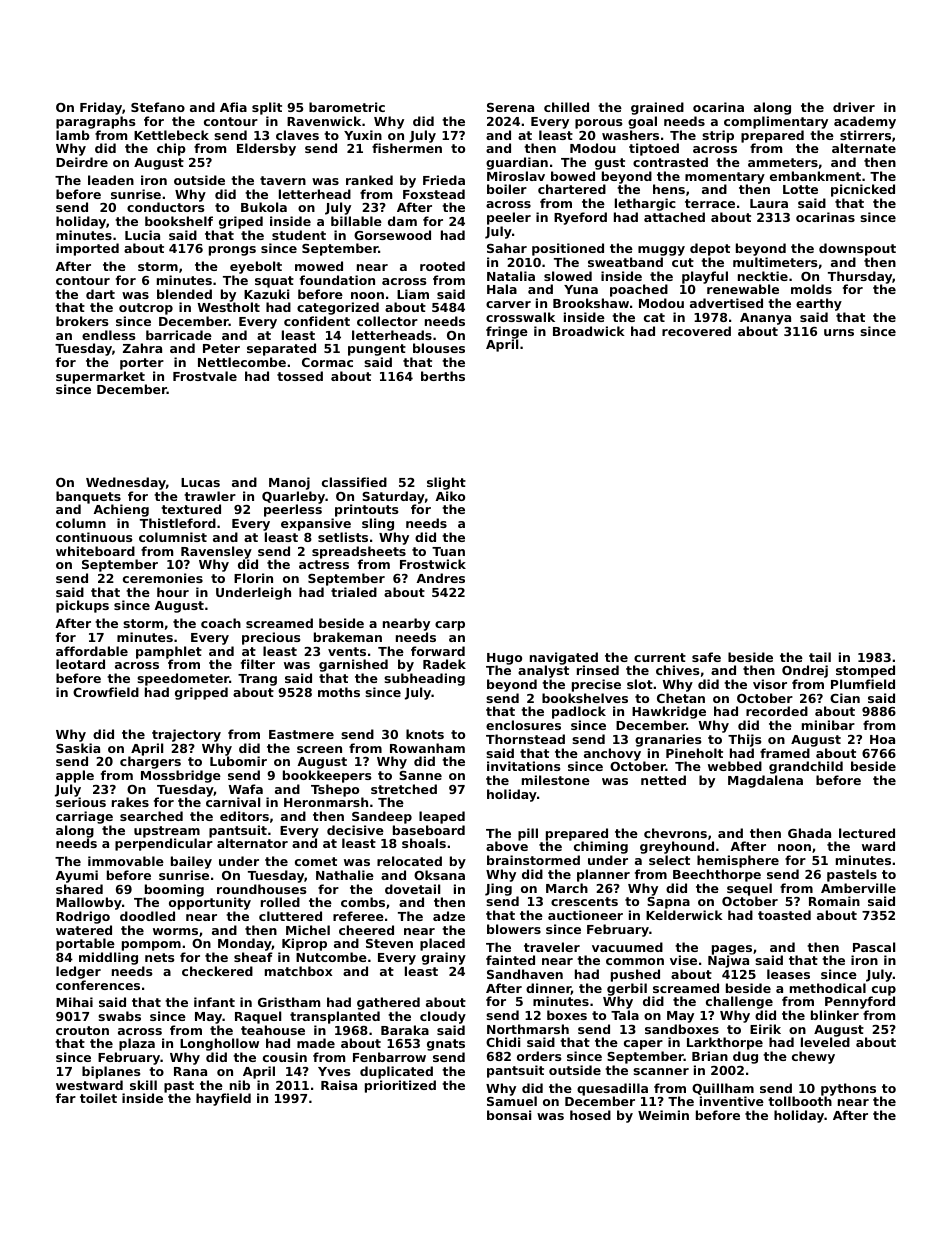 The height and width of the document is (1233, 952). Describe the element at coordinates (514, 929) in the document. I see `blowers` at that location.
